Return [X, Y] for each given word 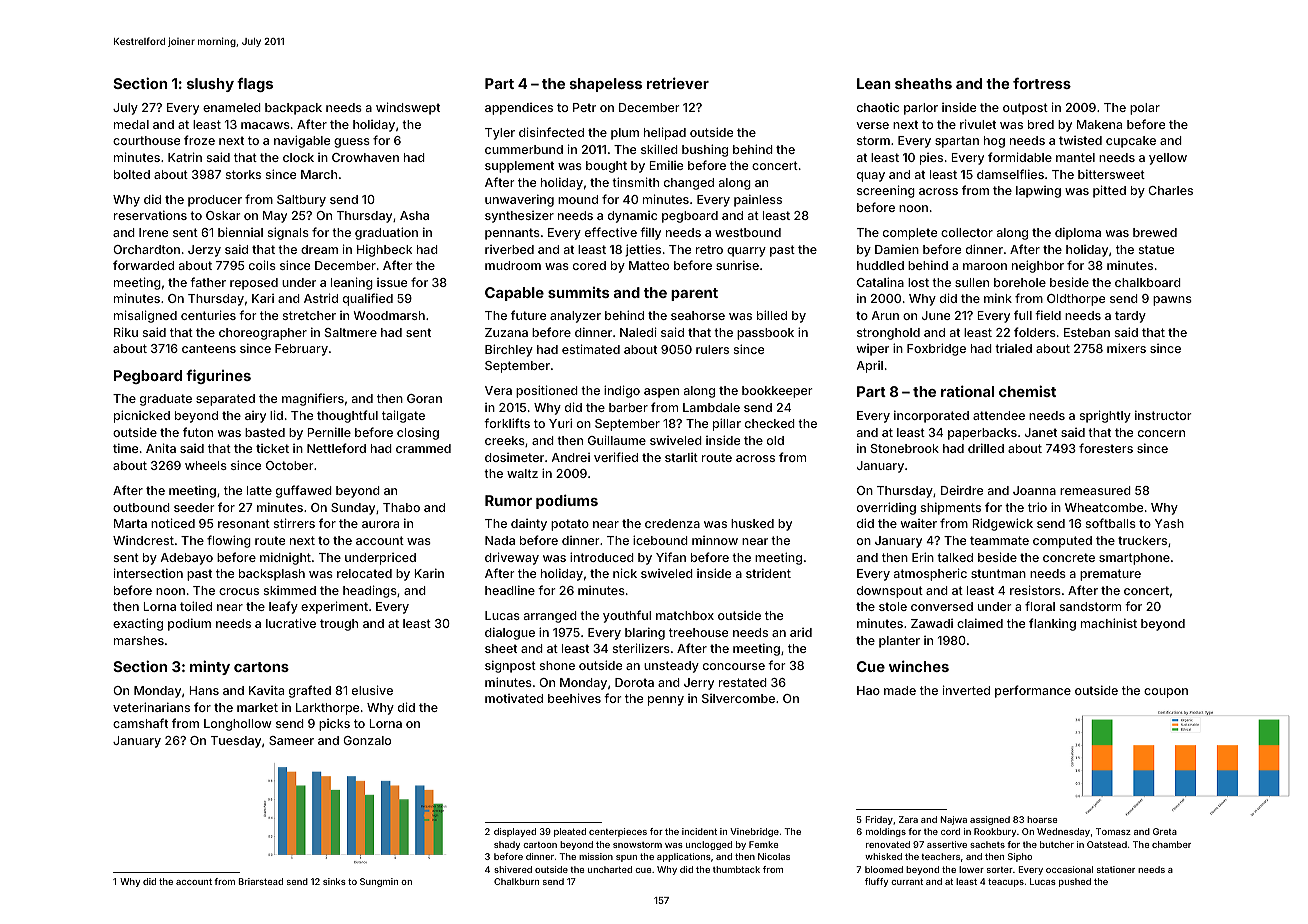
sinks [334, 881]
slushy [210, 85]
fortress [1042, 83]
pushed [1075, 882]
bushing [705, 150]
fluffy [876, 882]
